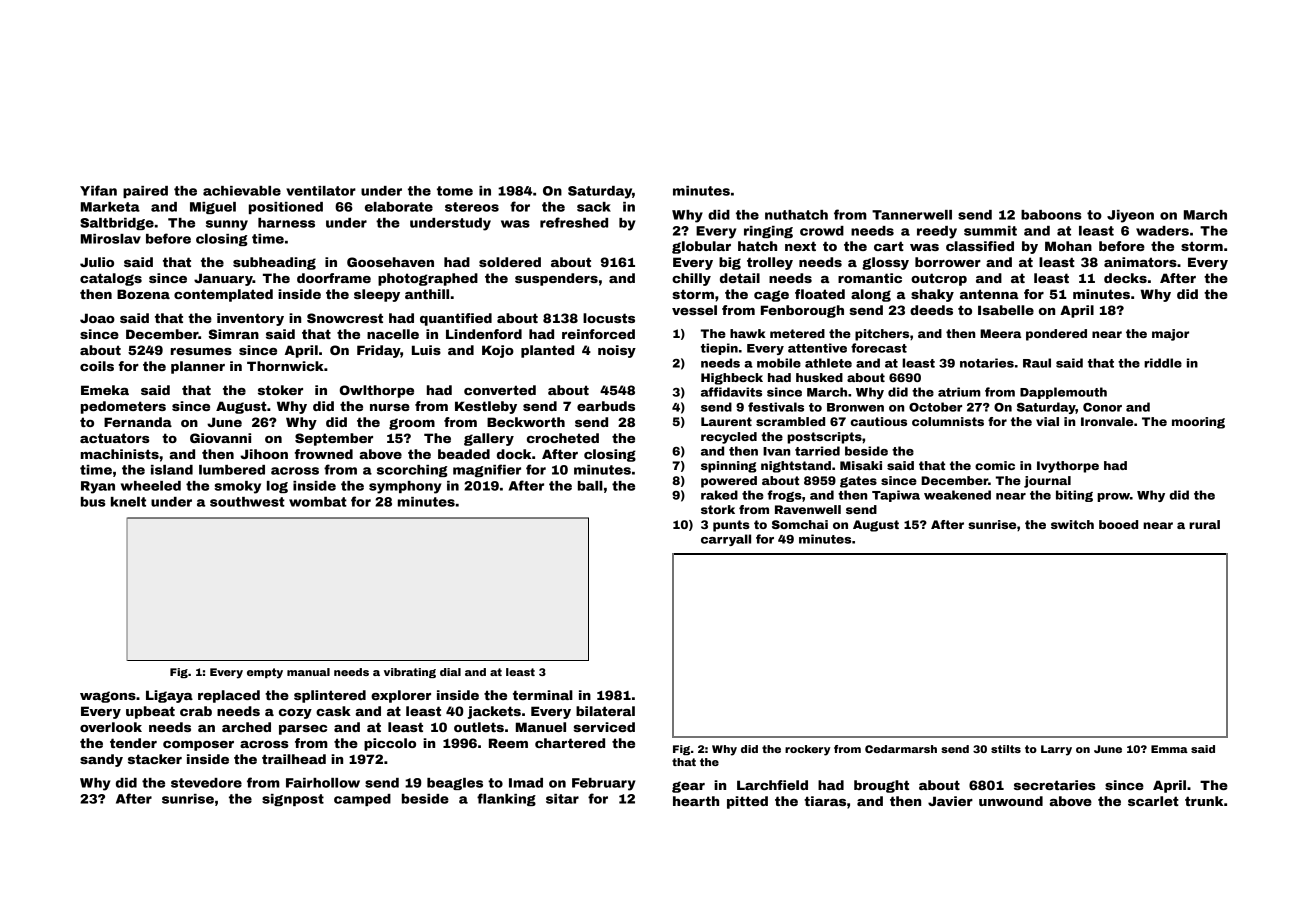  I want to click on trunk, so click(1204, 801).
